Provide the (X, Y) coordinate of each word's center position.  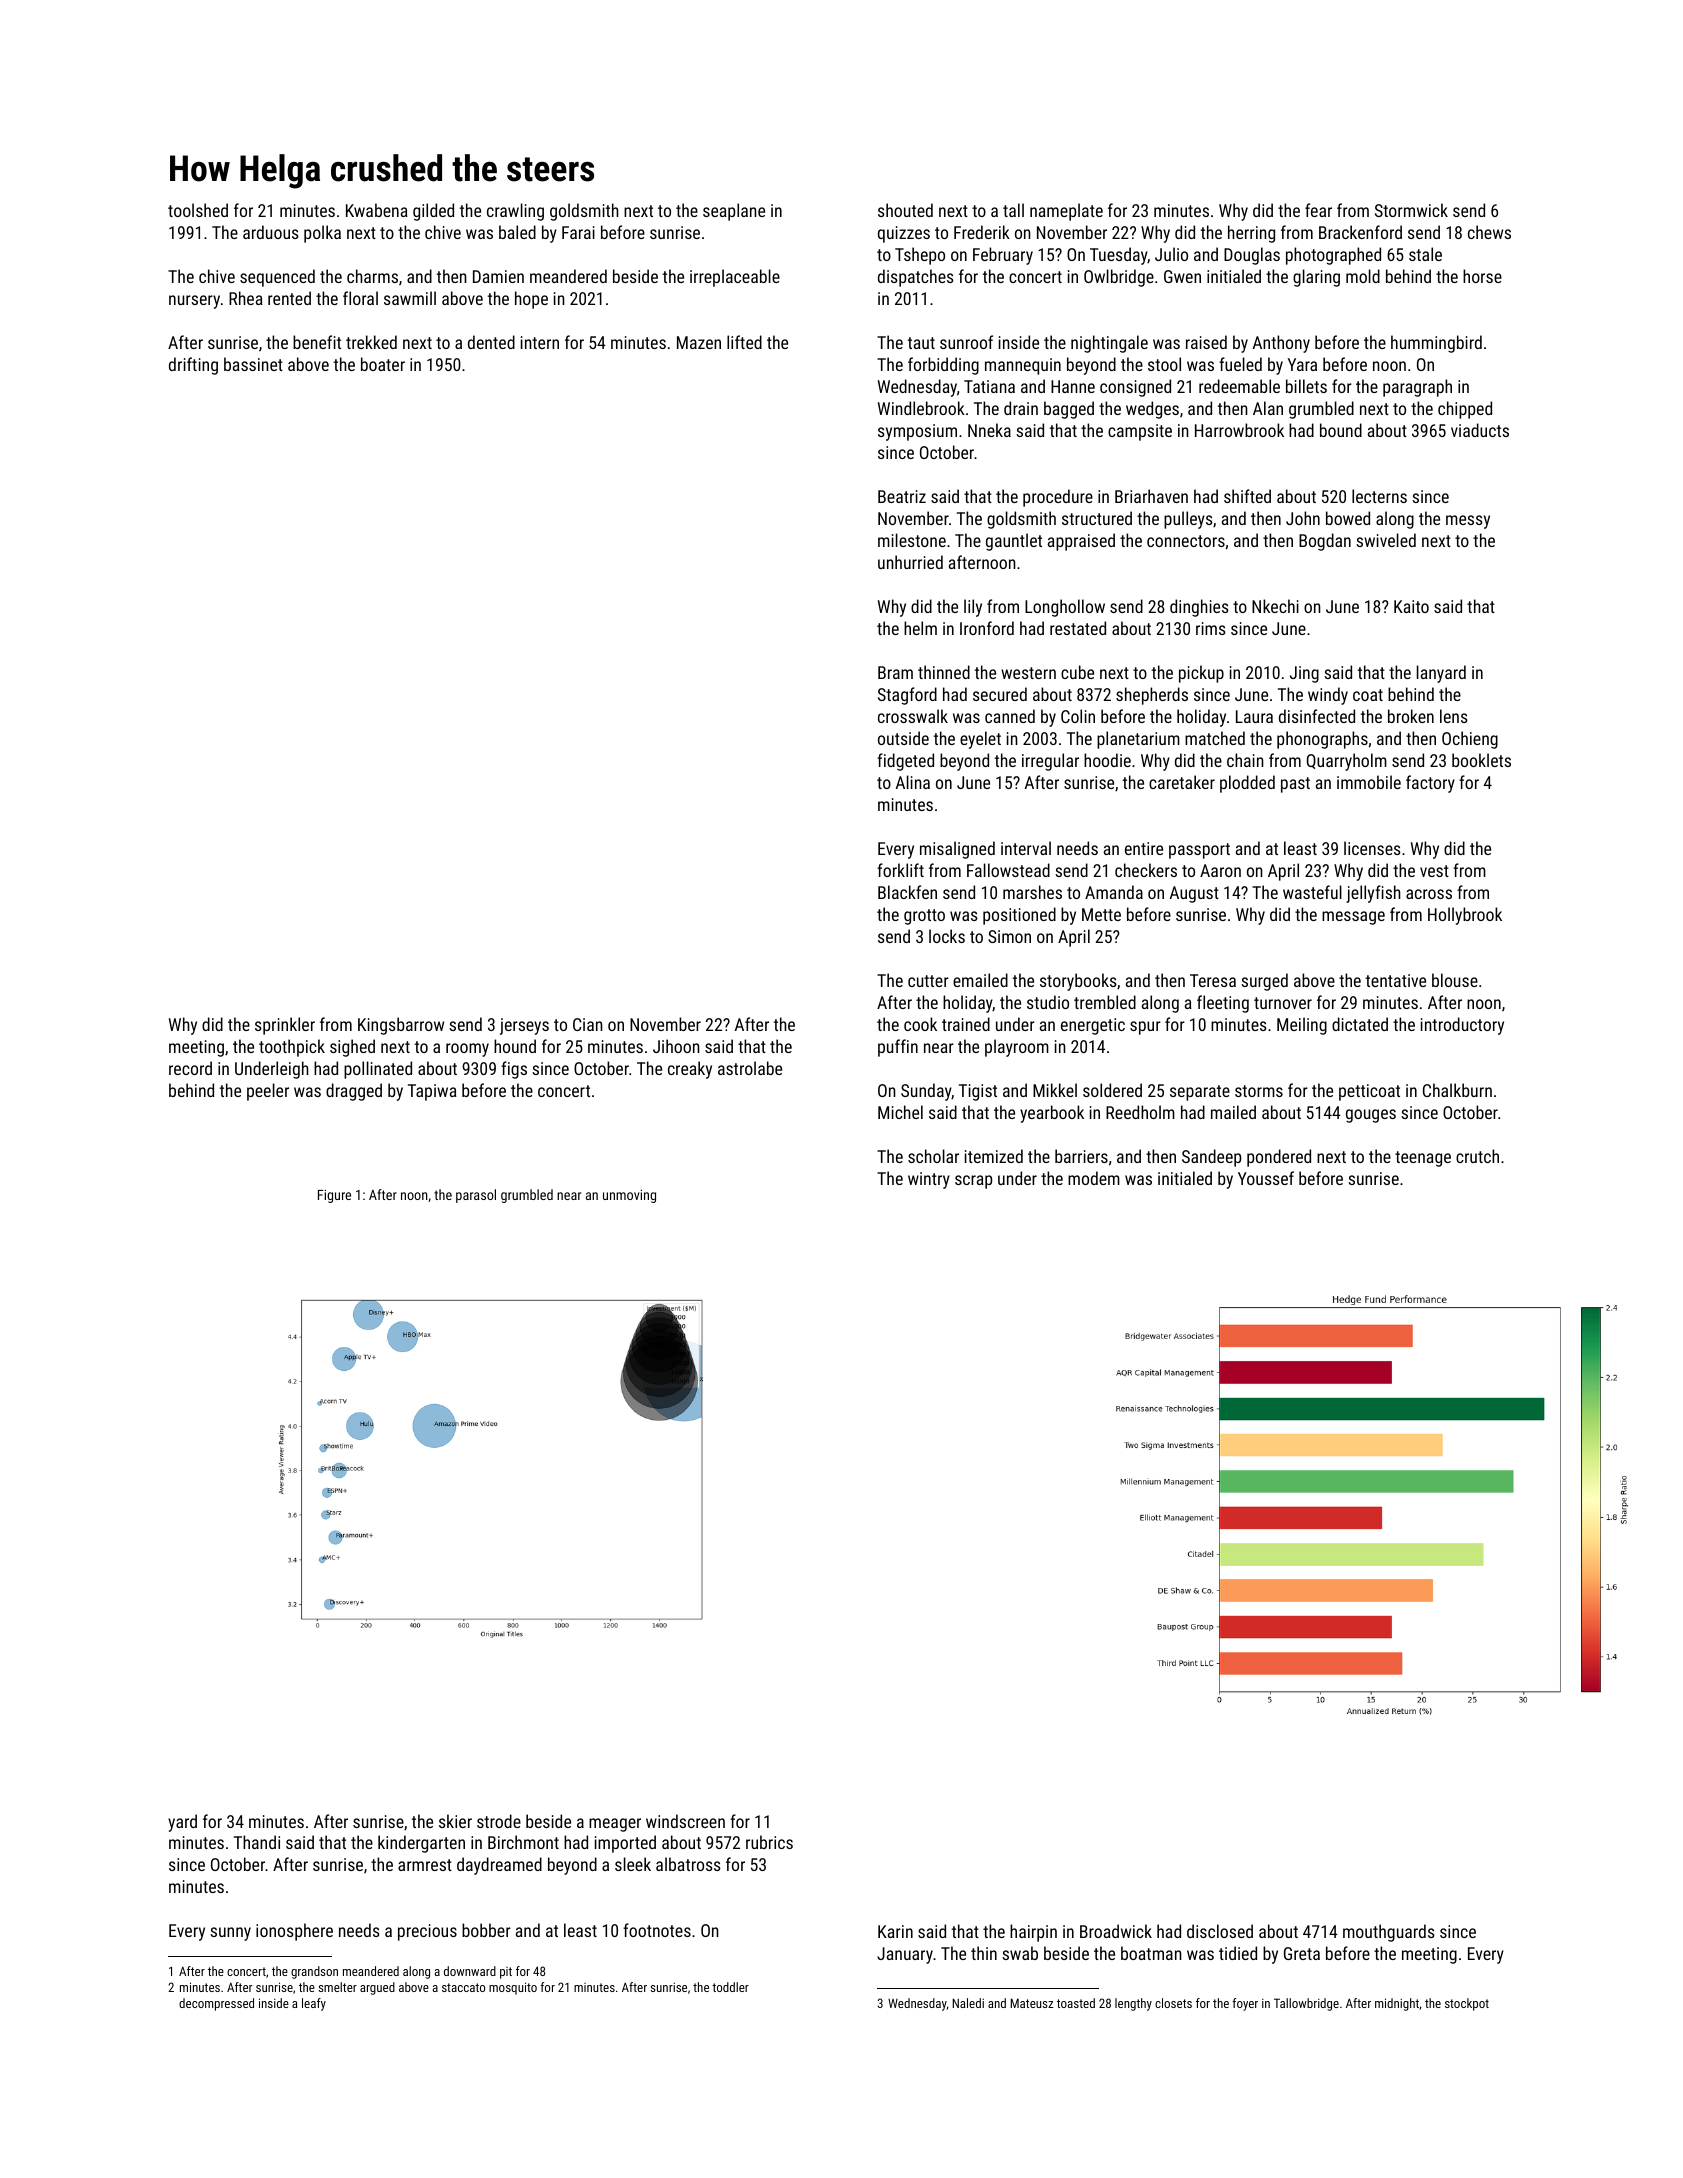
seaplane (734, 212)
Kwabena (377, 210)
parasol (476, 1196)
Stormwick (1411, 210)
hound (515, 1046)
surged (1264, 982)
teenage (1423, 1159)
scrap (973, 1182)
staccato (463, 1987)
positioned (1019, 916)
